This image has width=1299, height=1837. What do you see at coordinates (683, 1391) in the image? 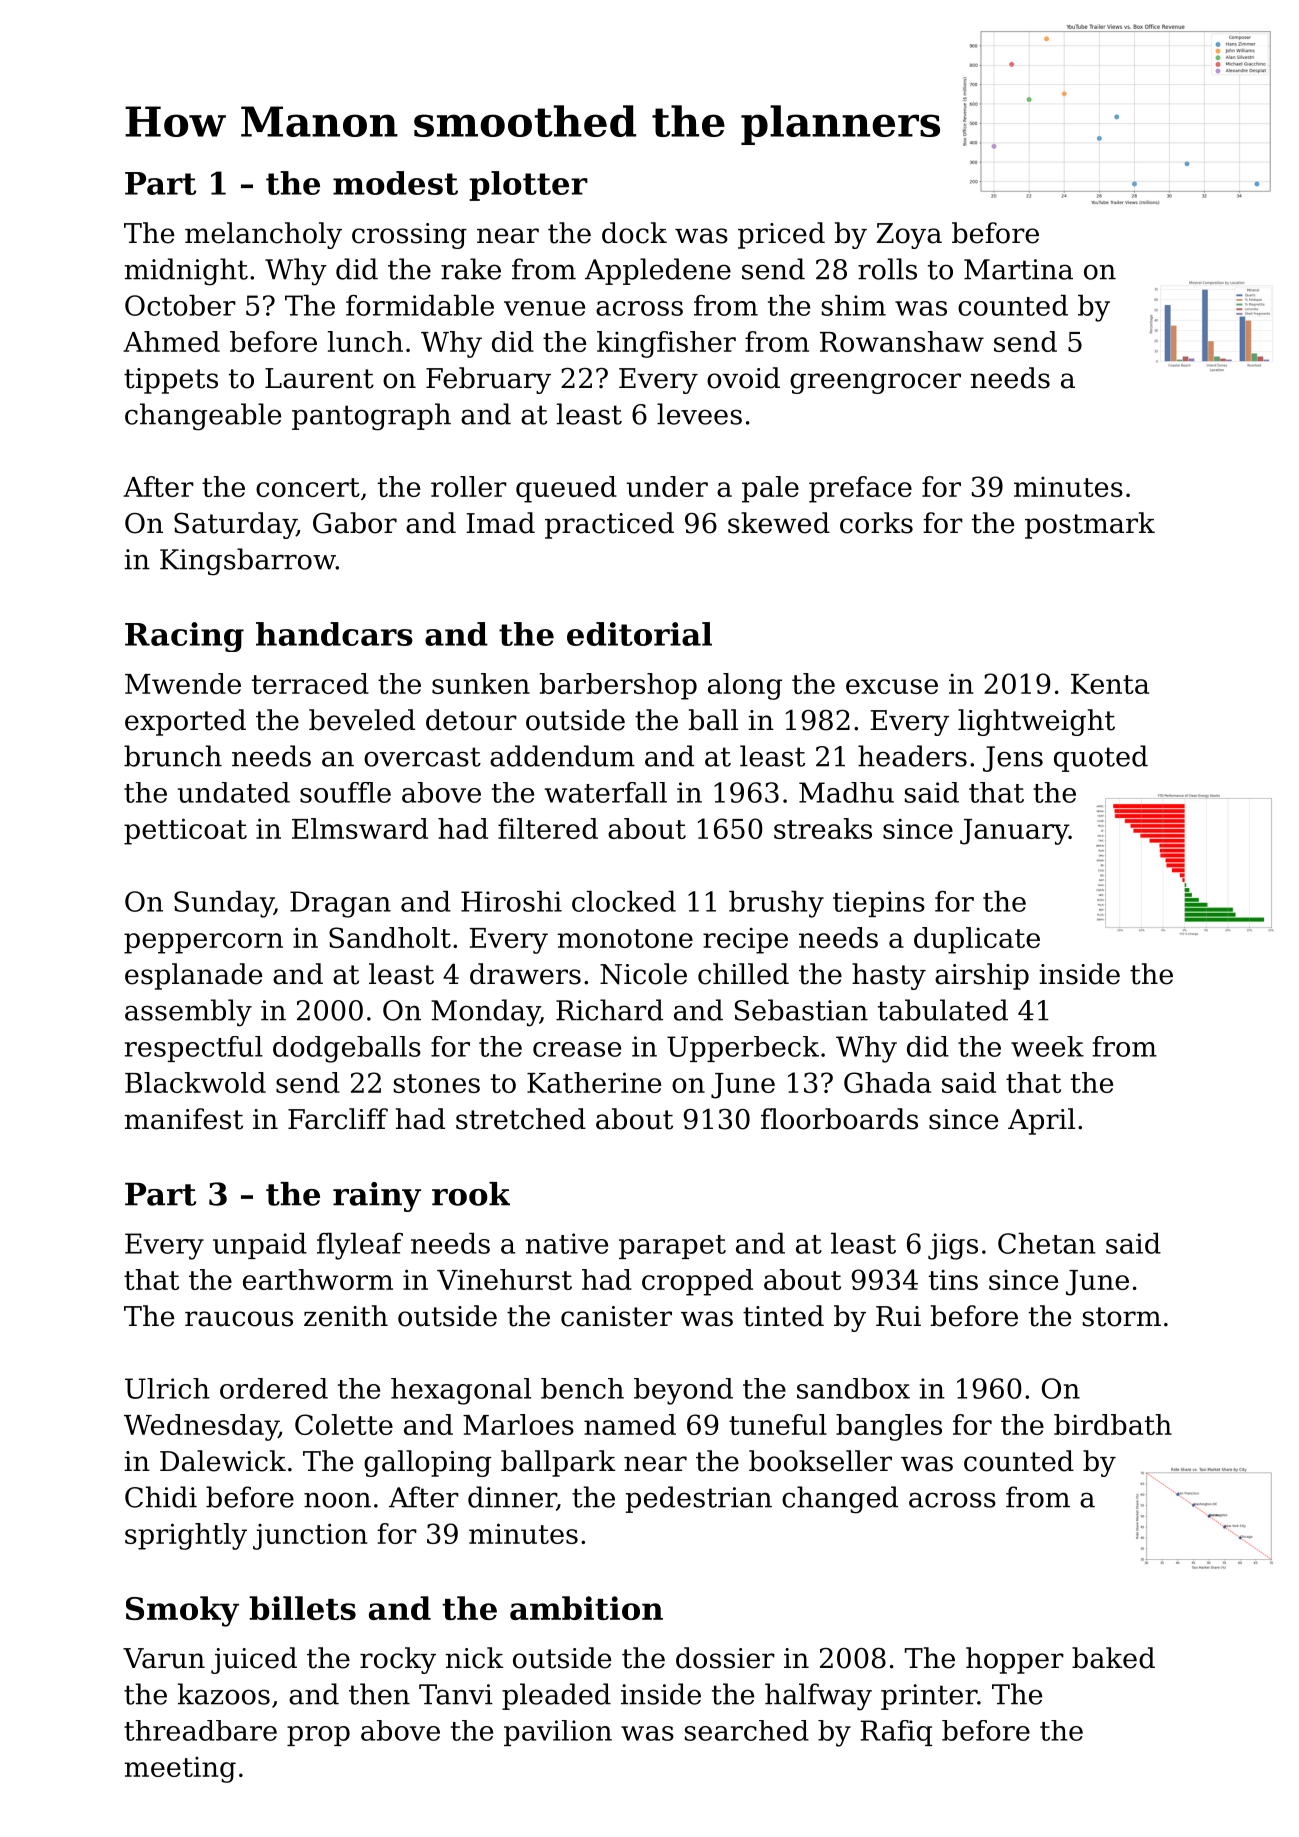
I see `beyond` at bounding box center [683, 1391].
